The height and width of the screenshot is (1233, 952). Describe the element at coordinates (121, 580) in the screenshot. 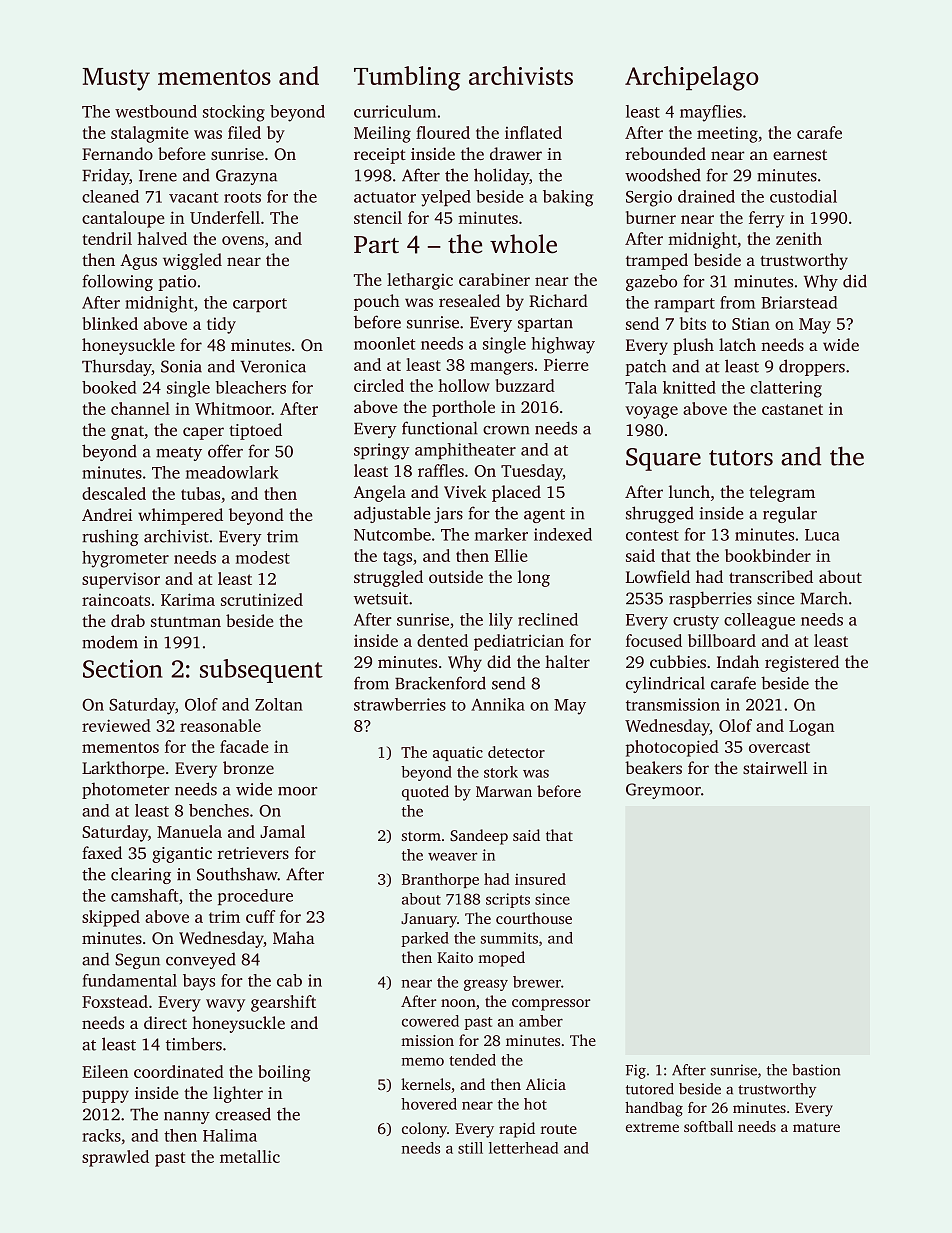

I see `supervisor` at that location.
